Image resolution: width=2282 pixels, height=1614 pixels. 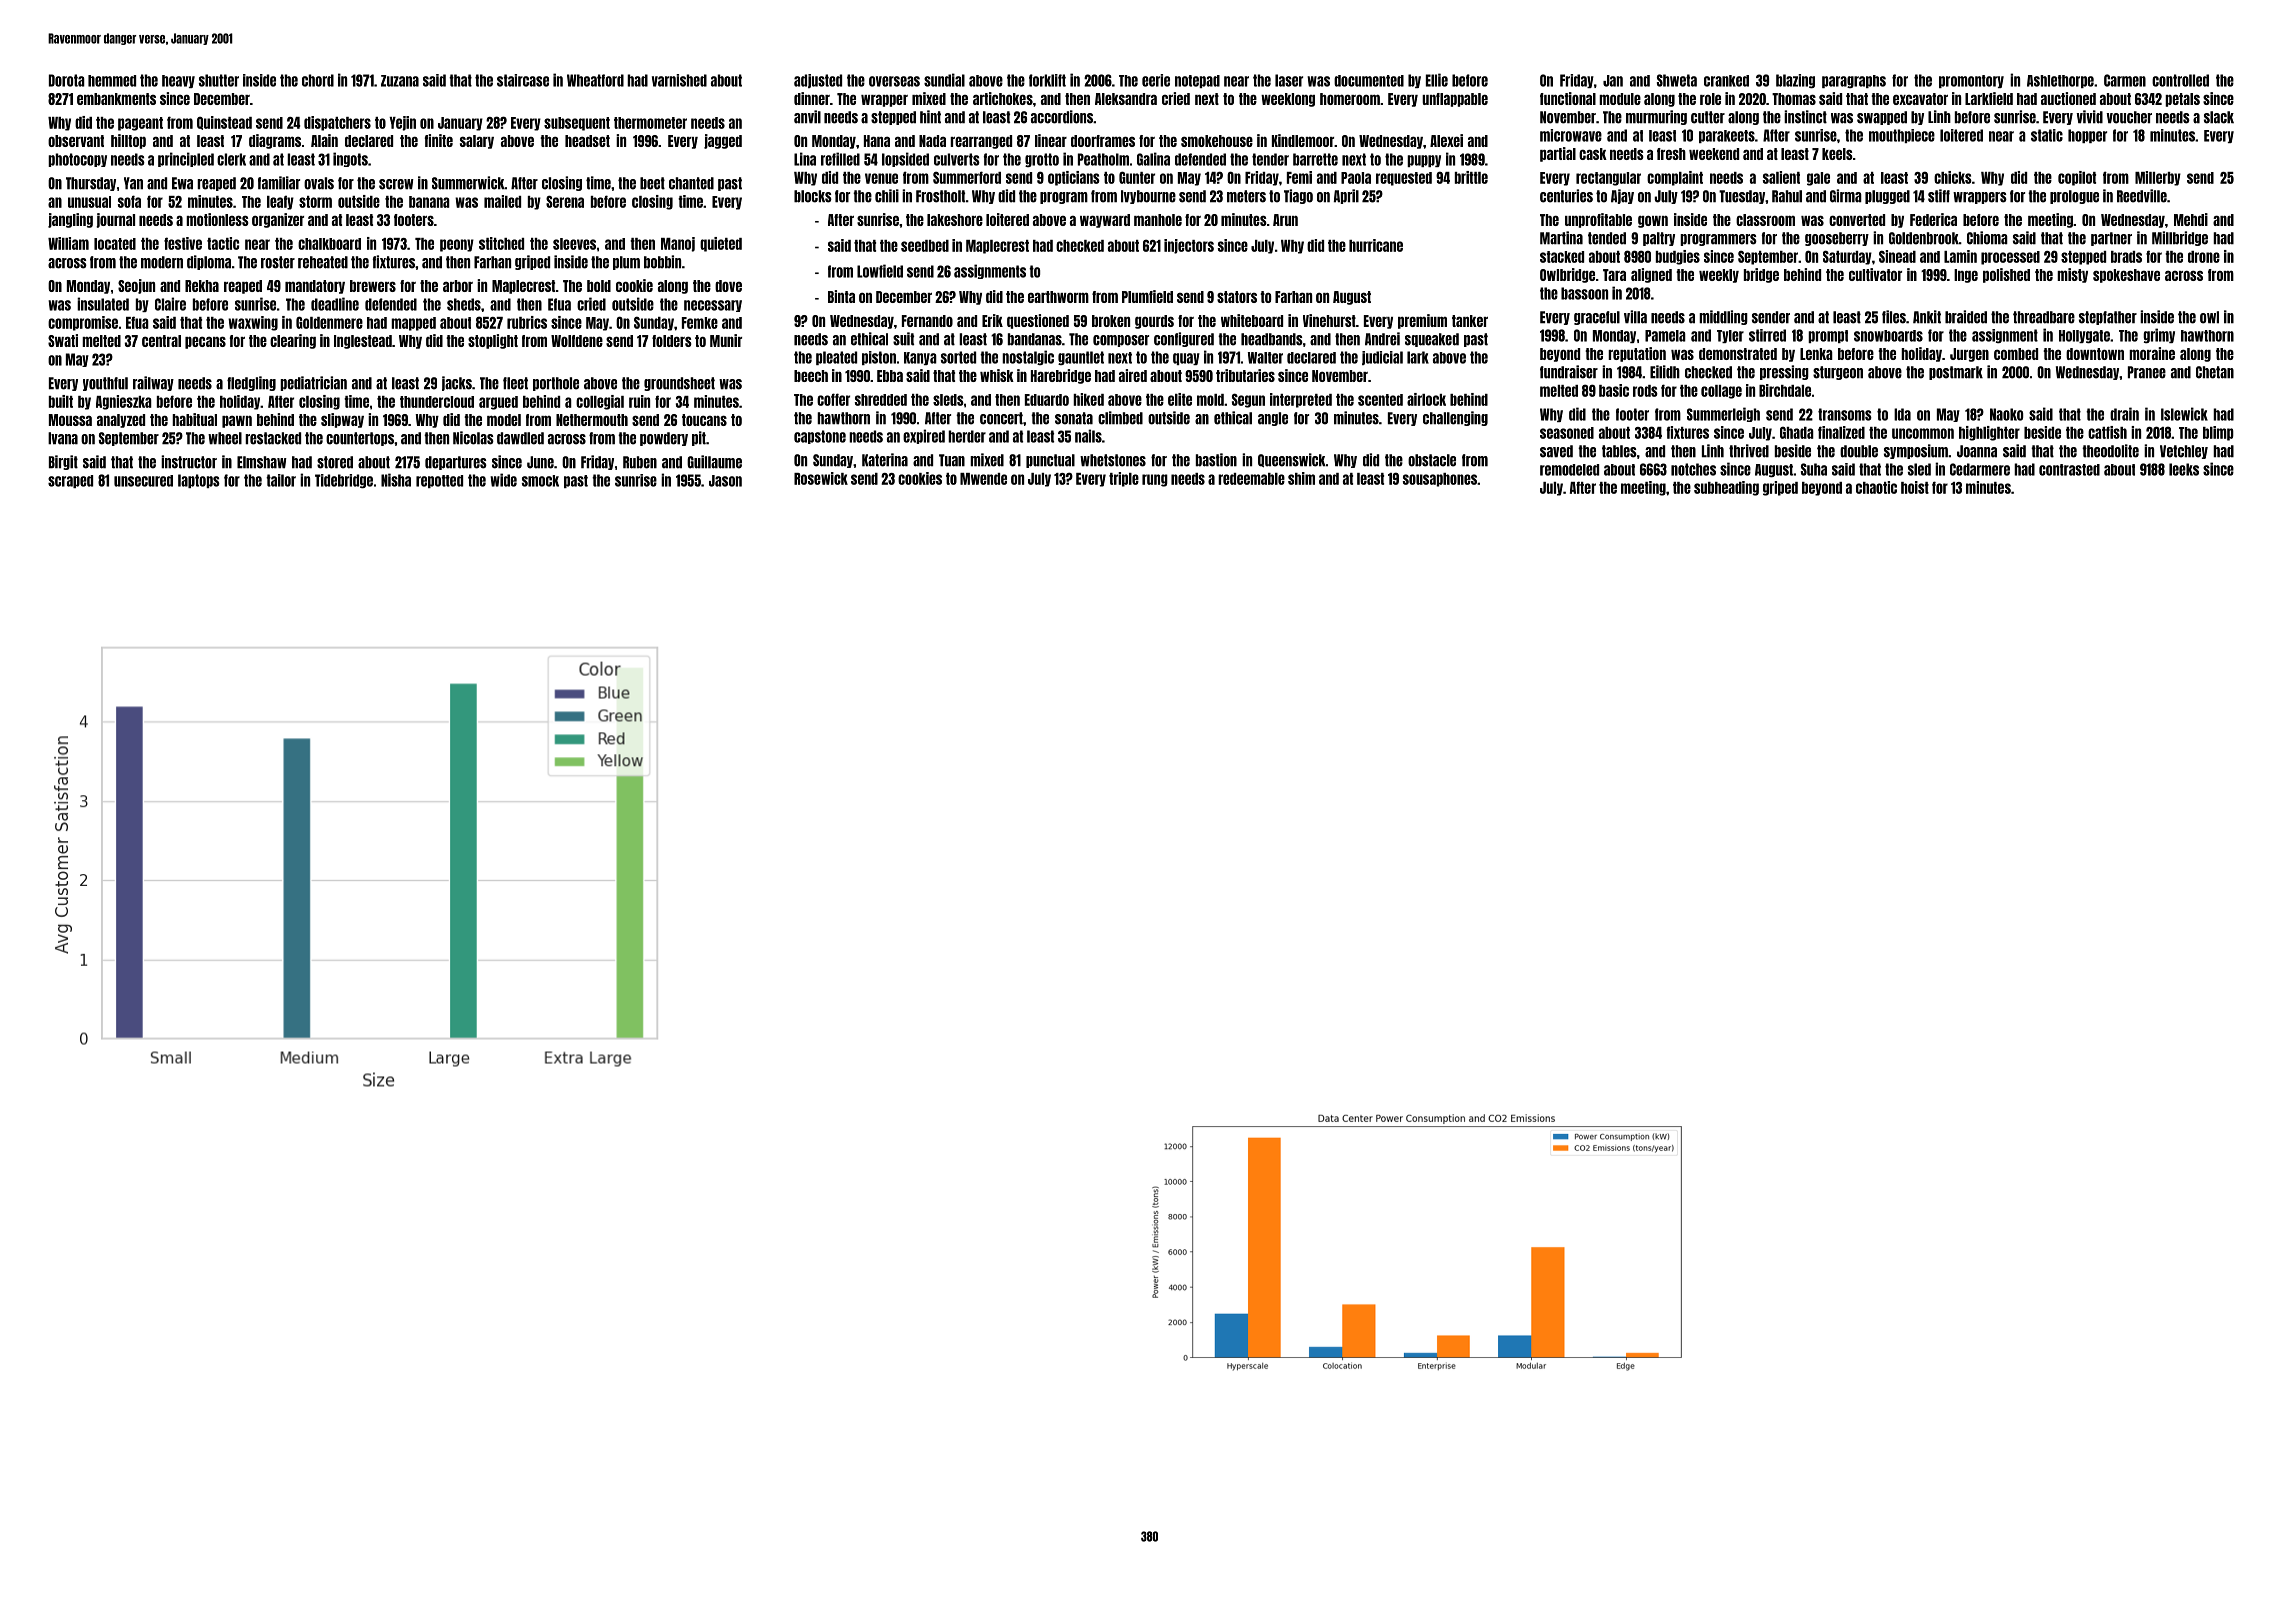 I want to click on Ruben, so click(x=640, y=462).
